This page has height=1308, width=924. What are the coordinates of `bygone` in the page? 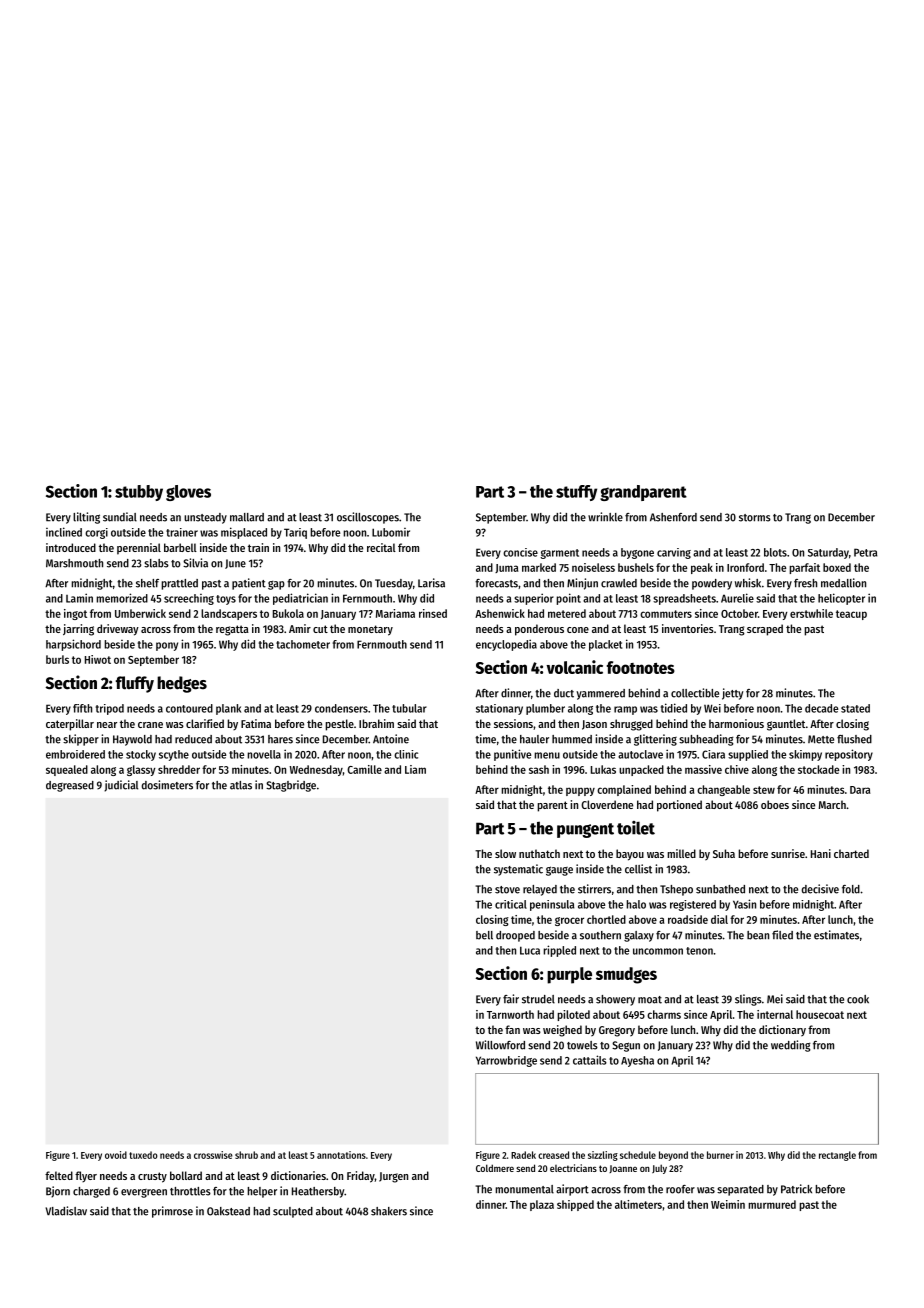 It's located at (637, 553).
